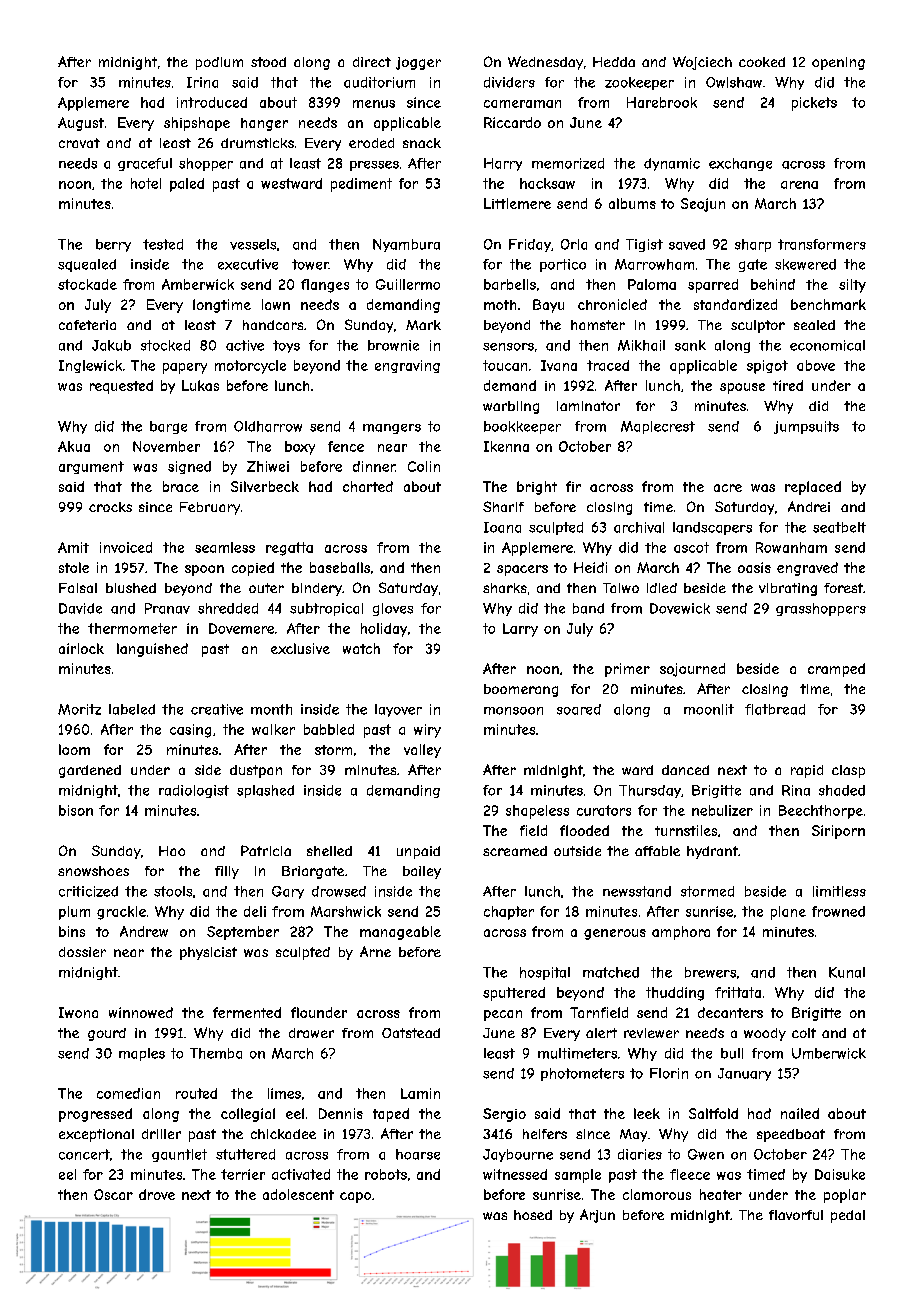  I want to click on dividers, so click(509, 82).
